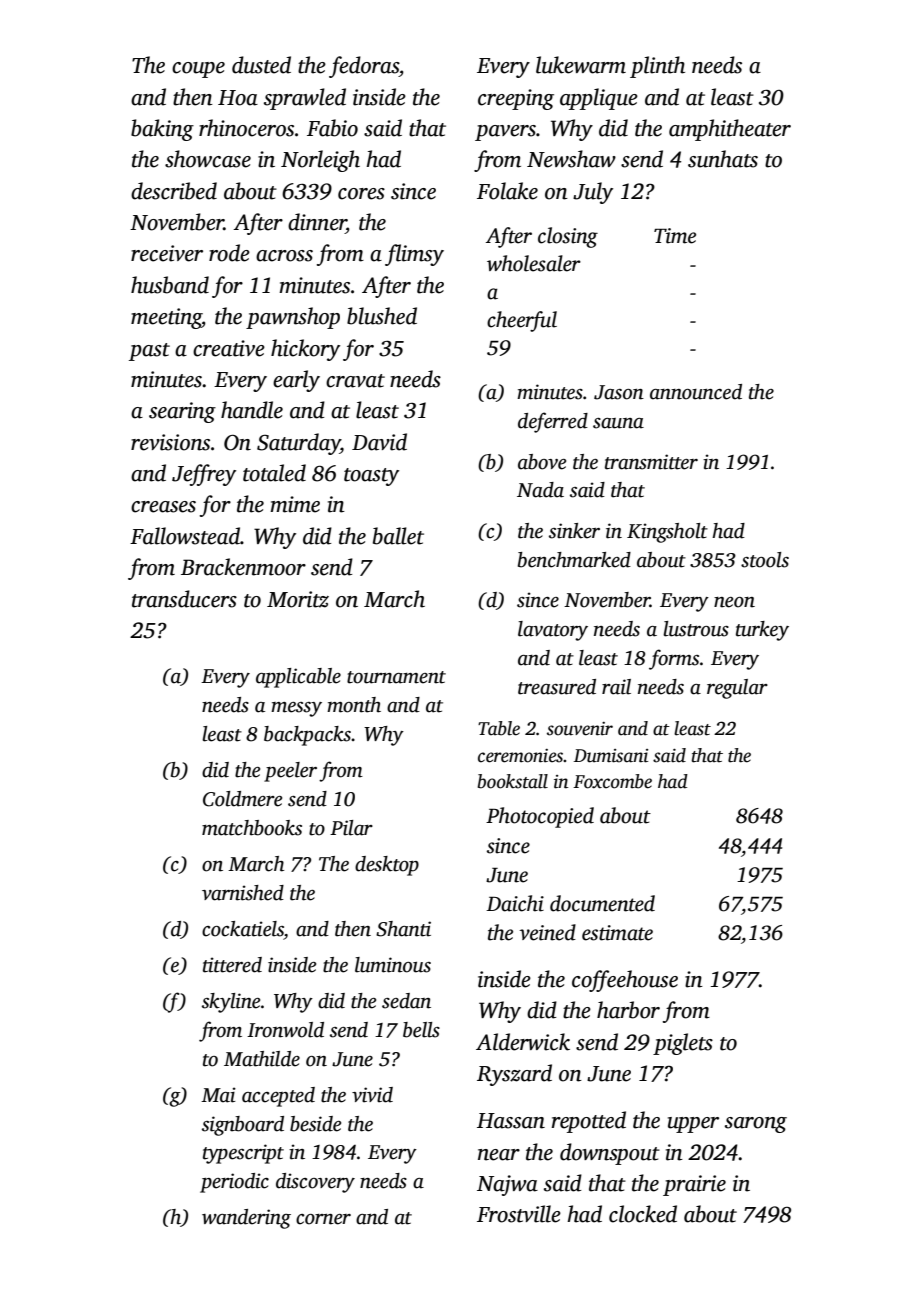  What do you see at coordinates (540, 490) in the document?
I see `Nada` at bounding box center [540, 490].
